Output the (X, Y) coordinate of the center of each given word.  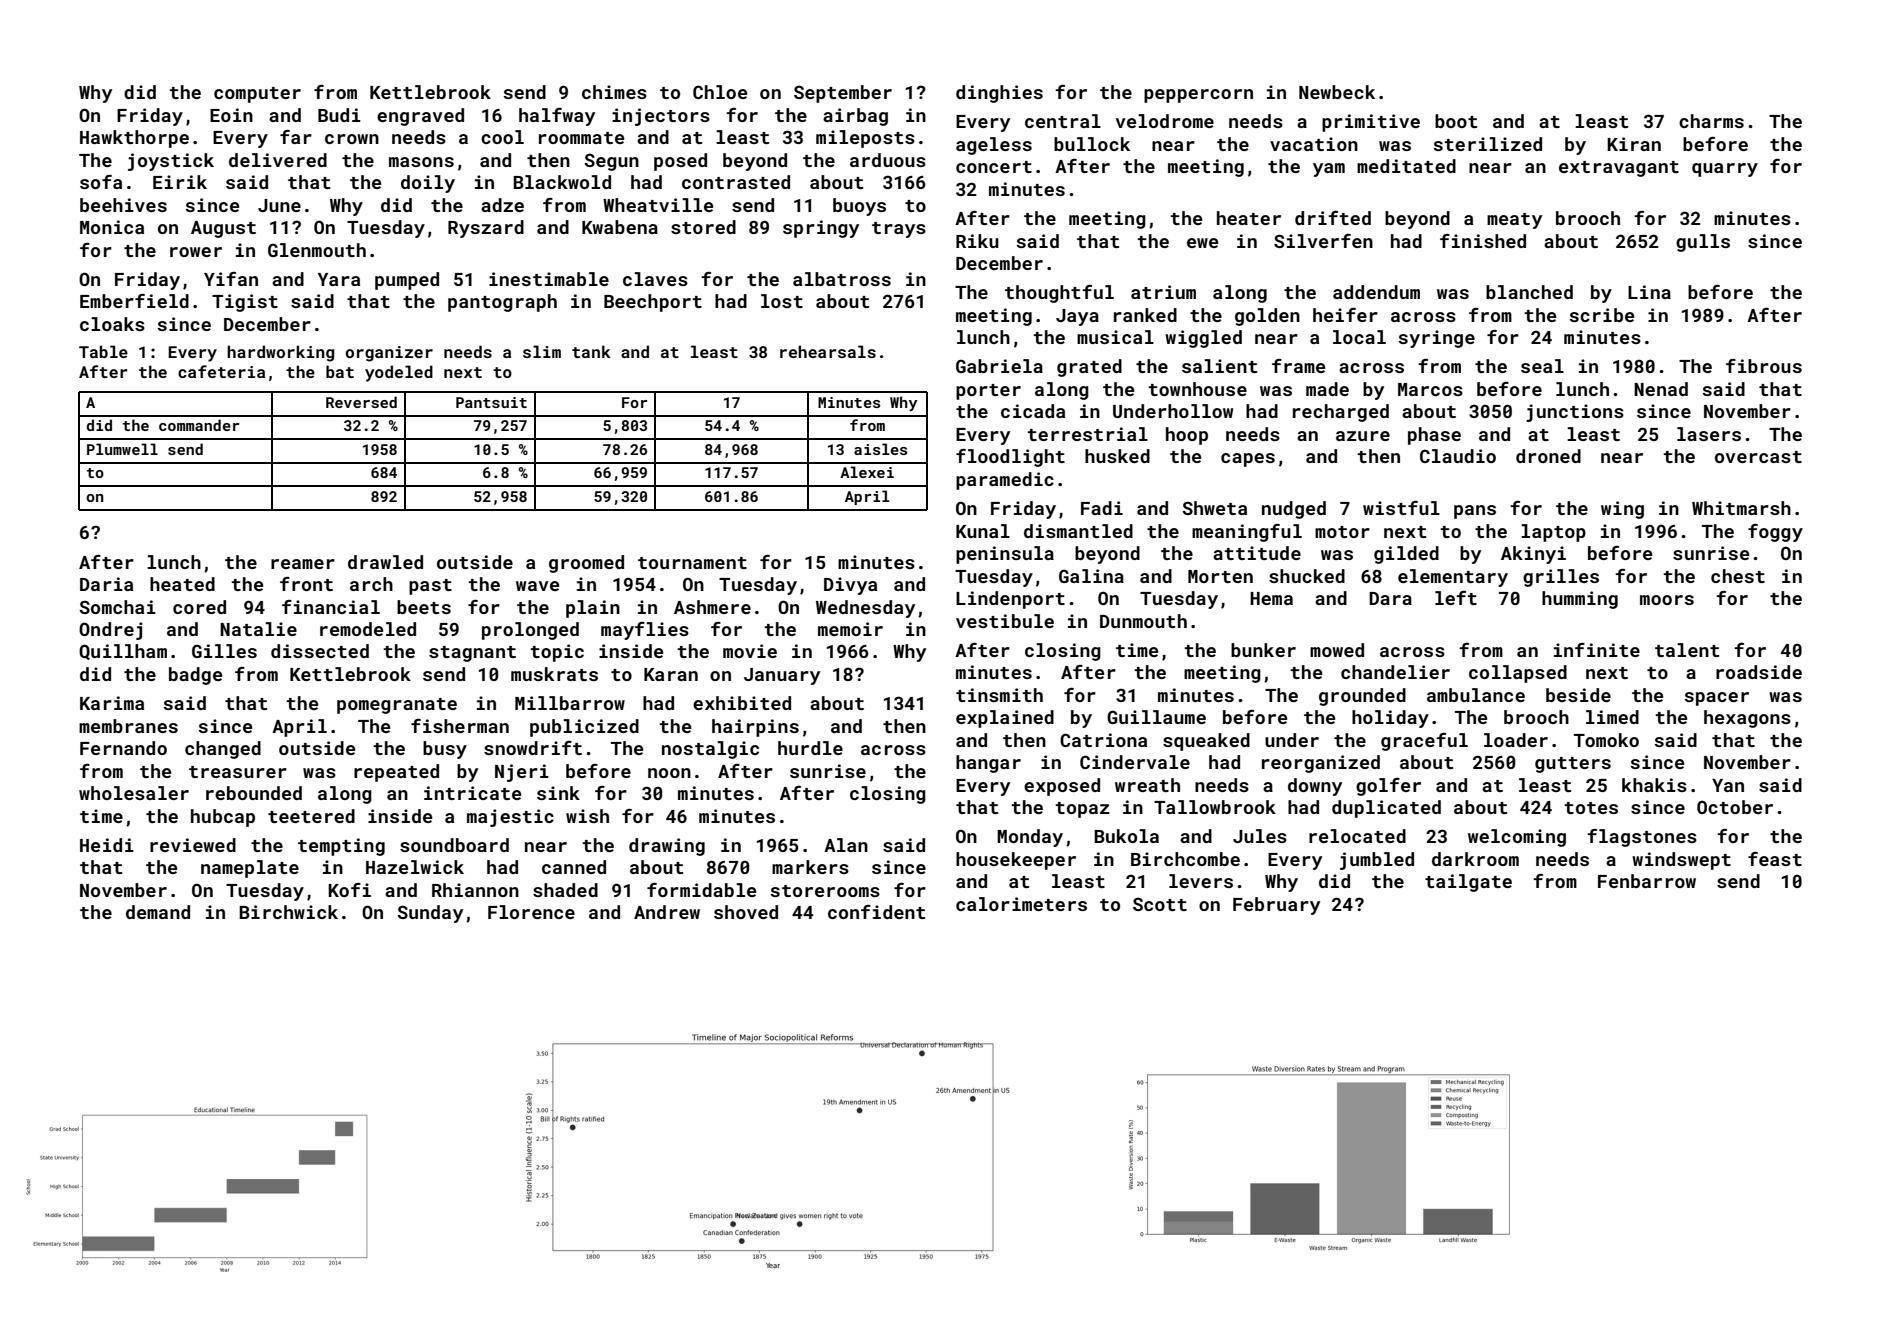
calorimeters (1021, 904)
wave (537, 586)
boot (1456, 121)
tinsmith (999, 695)
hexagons (1747, 719)
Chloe (720, 92)
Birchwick (288, 912)
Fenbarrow (1647, 881)
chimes (614, 92)
